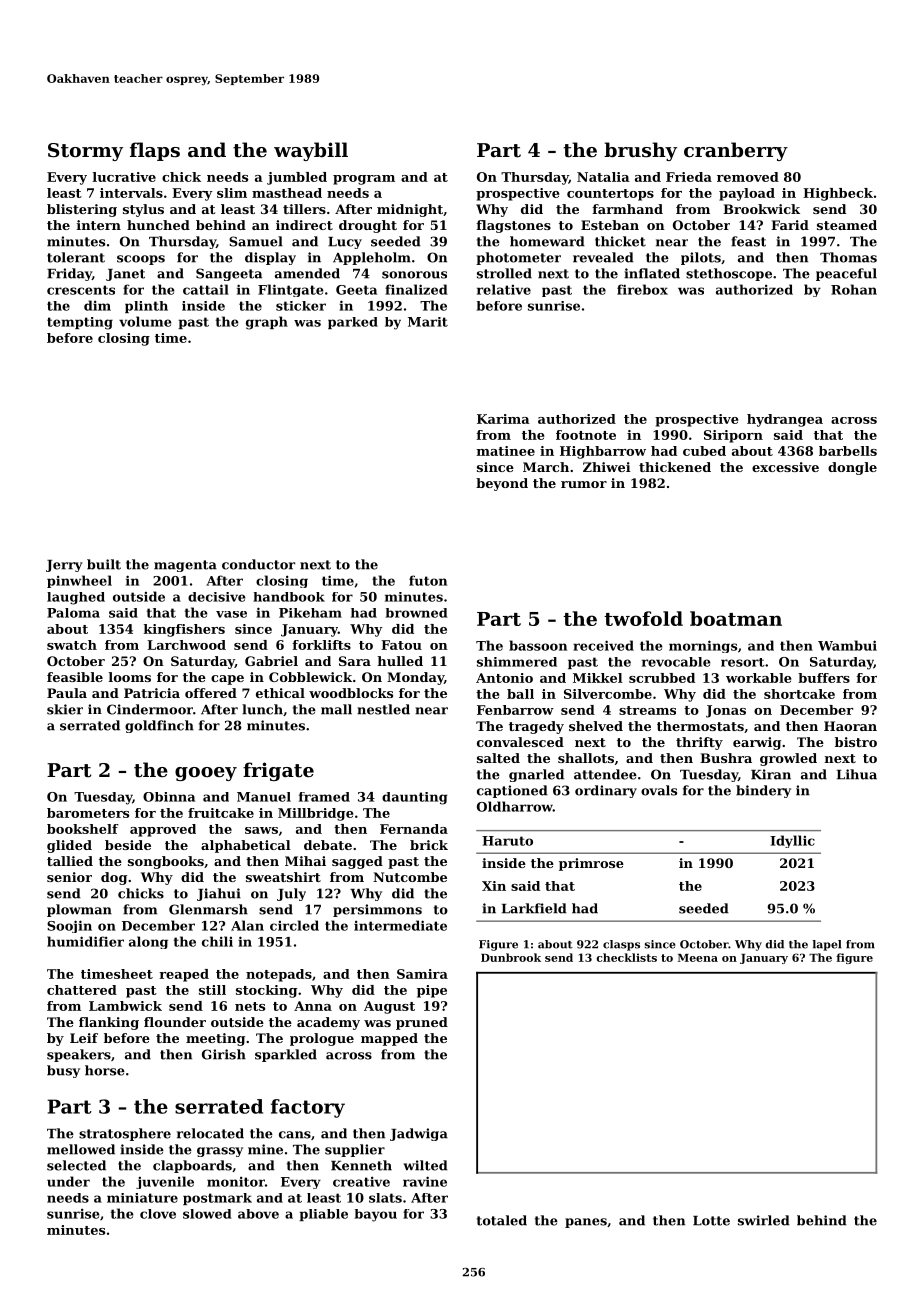  I want to click on Jadwiga, so click(419, 1134).
